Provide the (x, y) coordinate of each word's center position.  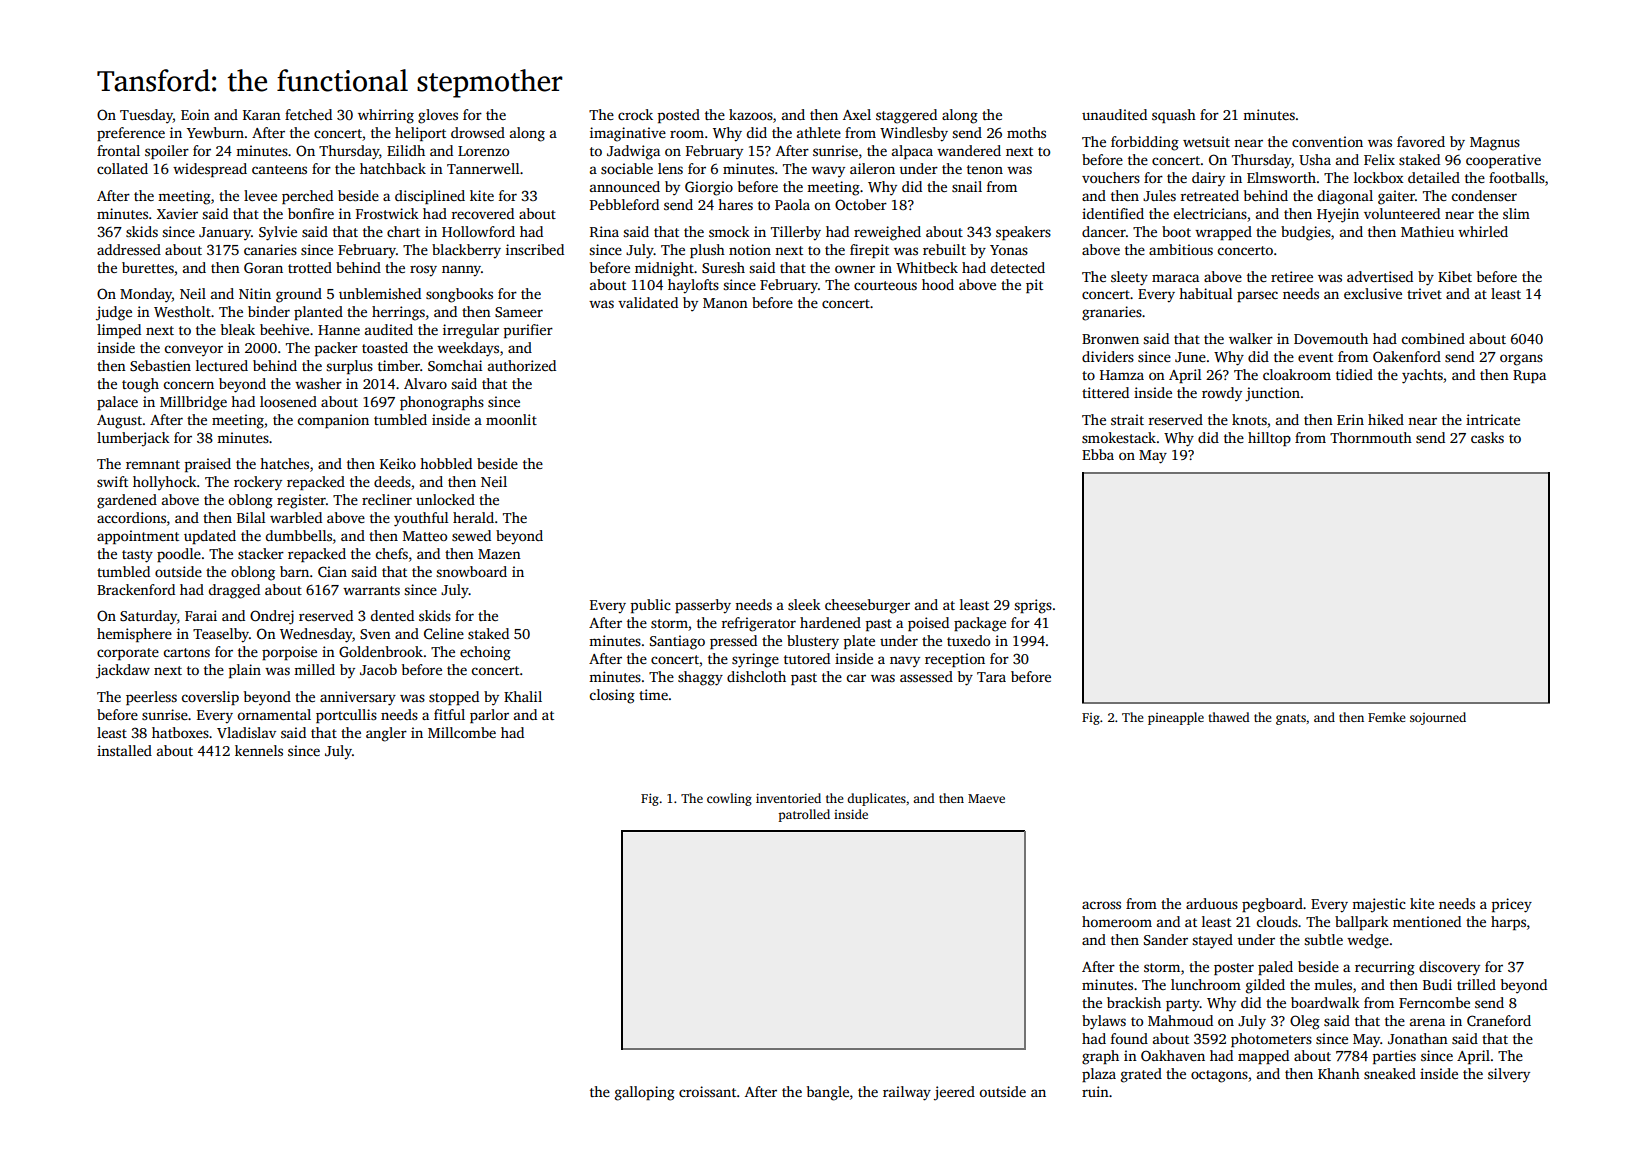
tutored (807, 658)
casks (1487, 437)
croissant (707, 1091)
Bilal (251, 517)
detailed (1434, 177)
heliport (420, 134)
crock (635, 114)
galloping (645, 1093)
